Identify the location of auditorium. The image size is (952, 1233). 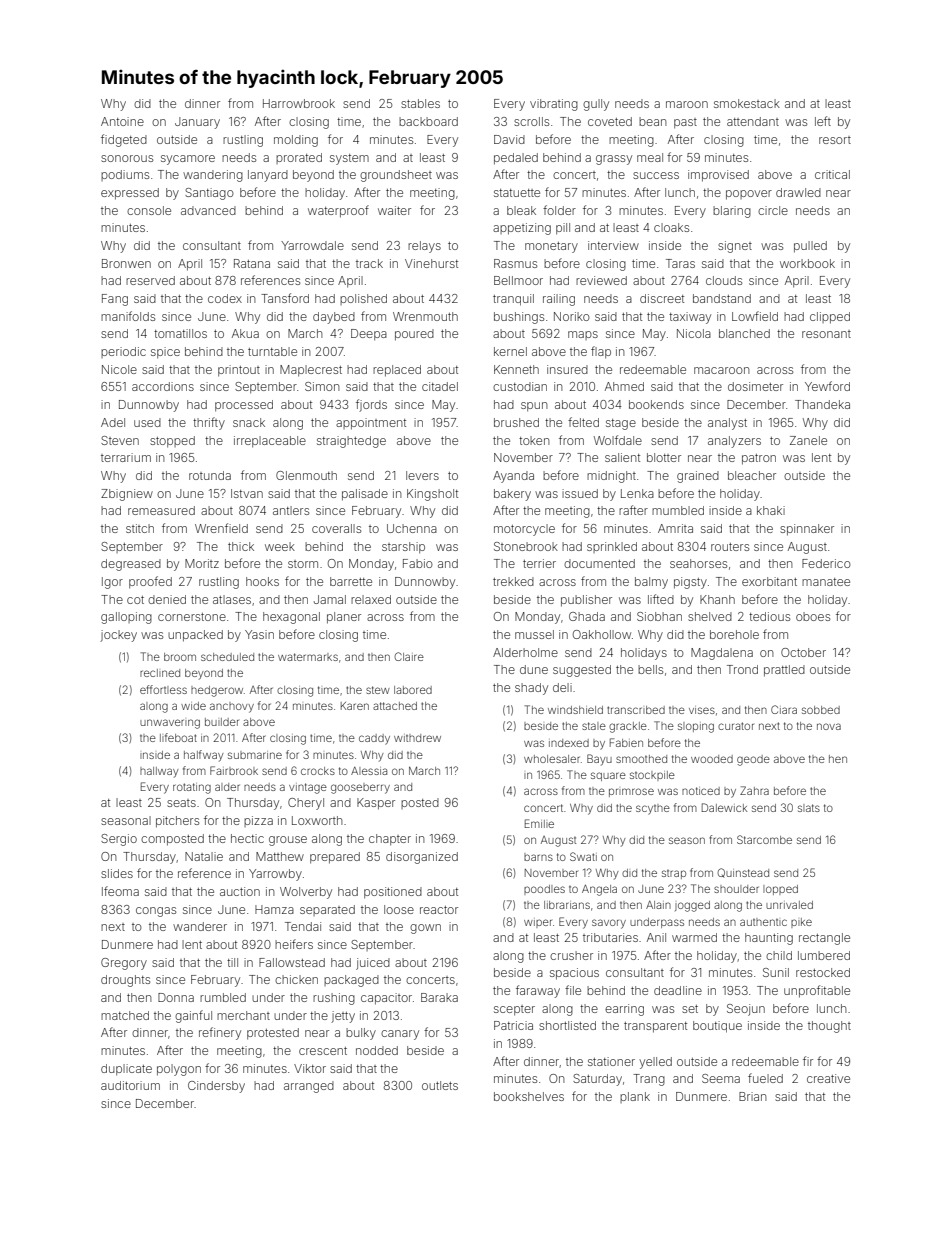
(130, 1085).
